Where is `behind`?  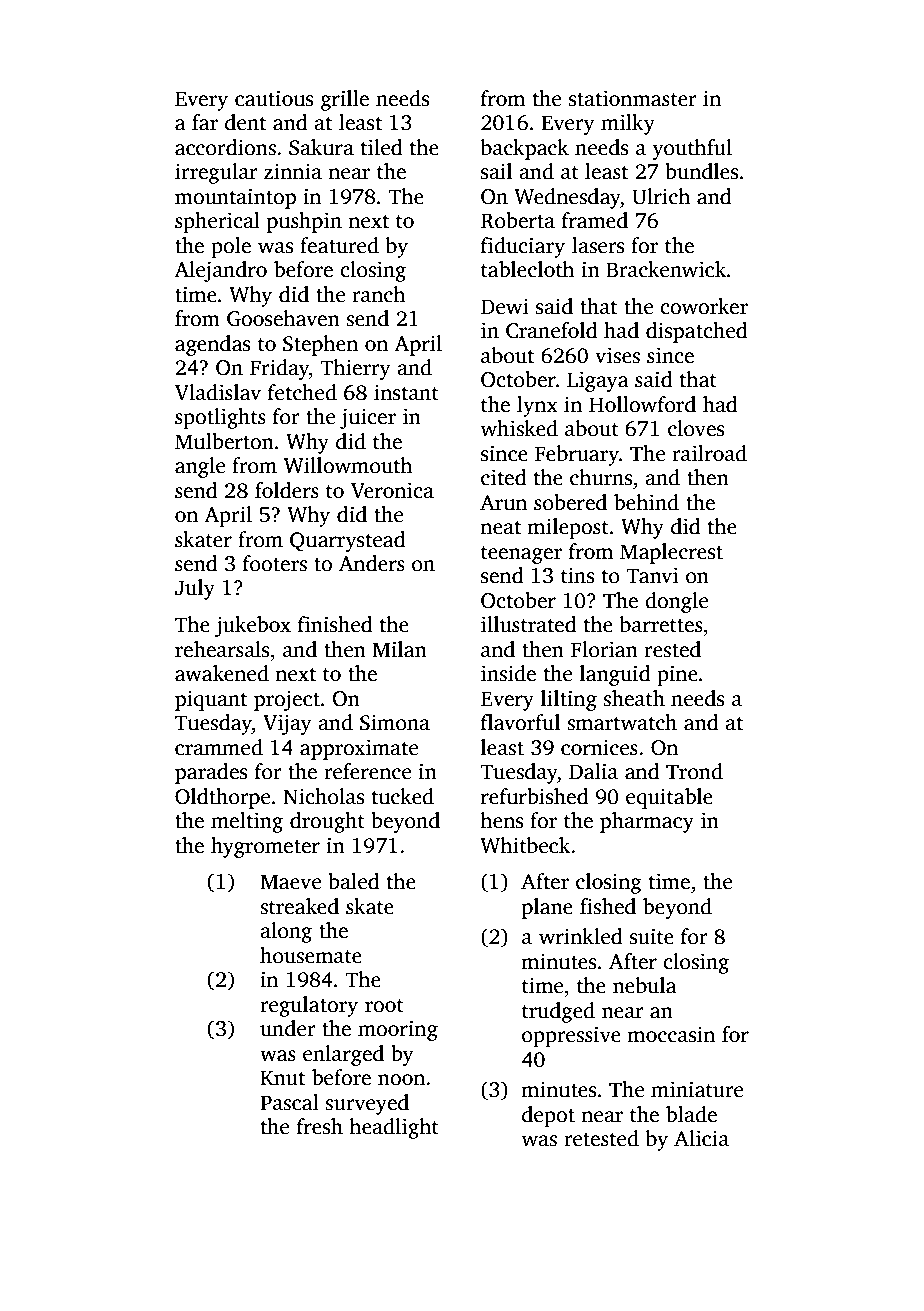 behind is located at coordinates (646, 502).
